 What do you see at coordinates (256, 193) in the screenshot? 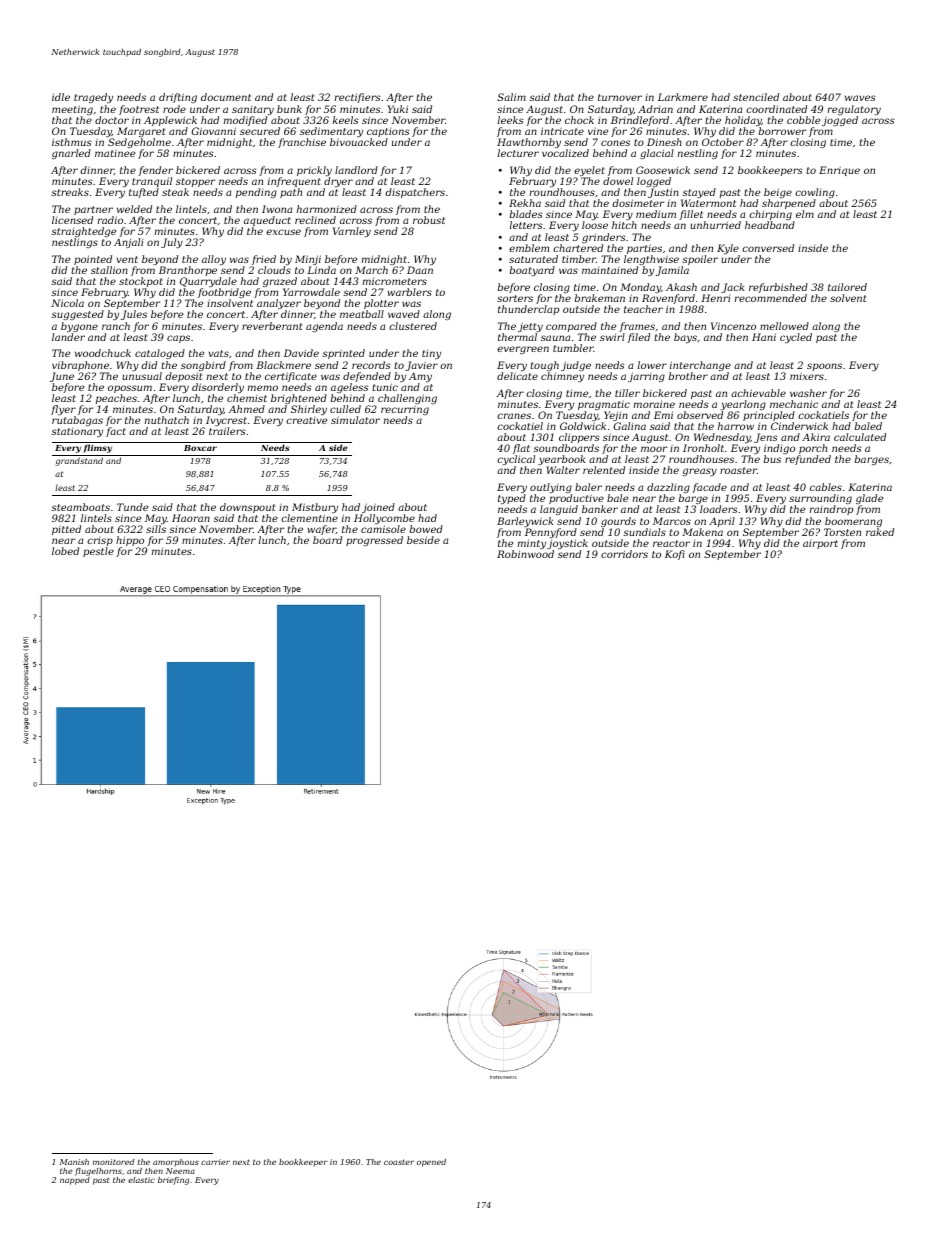
I see `pending` at bounding box center [256, 193].
